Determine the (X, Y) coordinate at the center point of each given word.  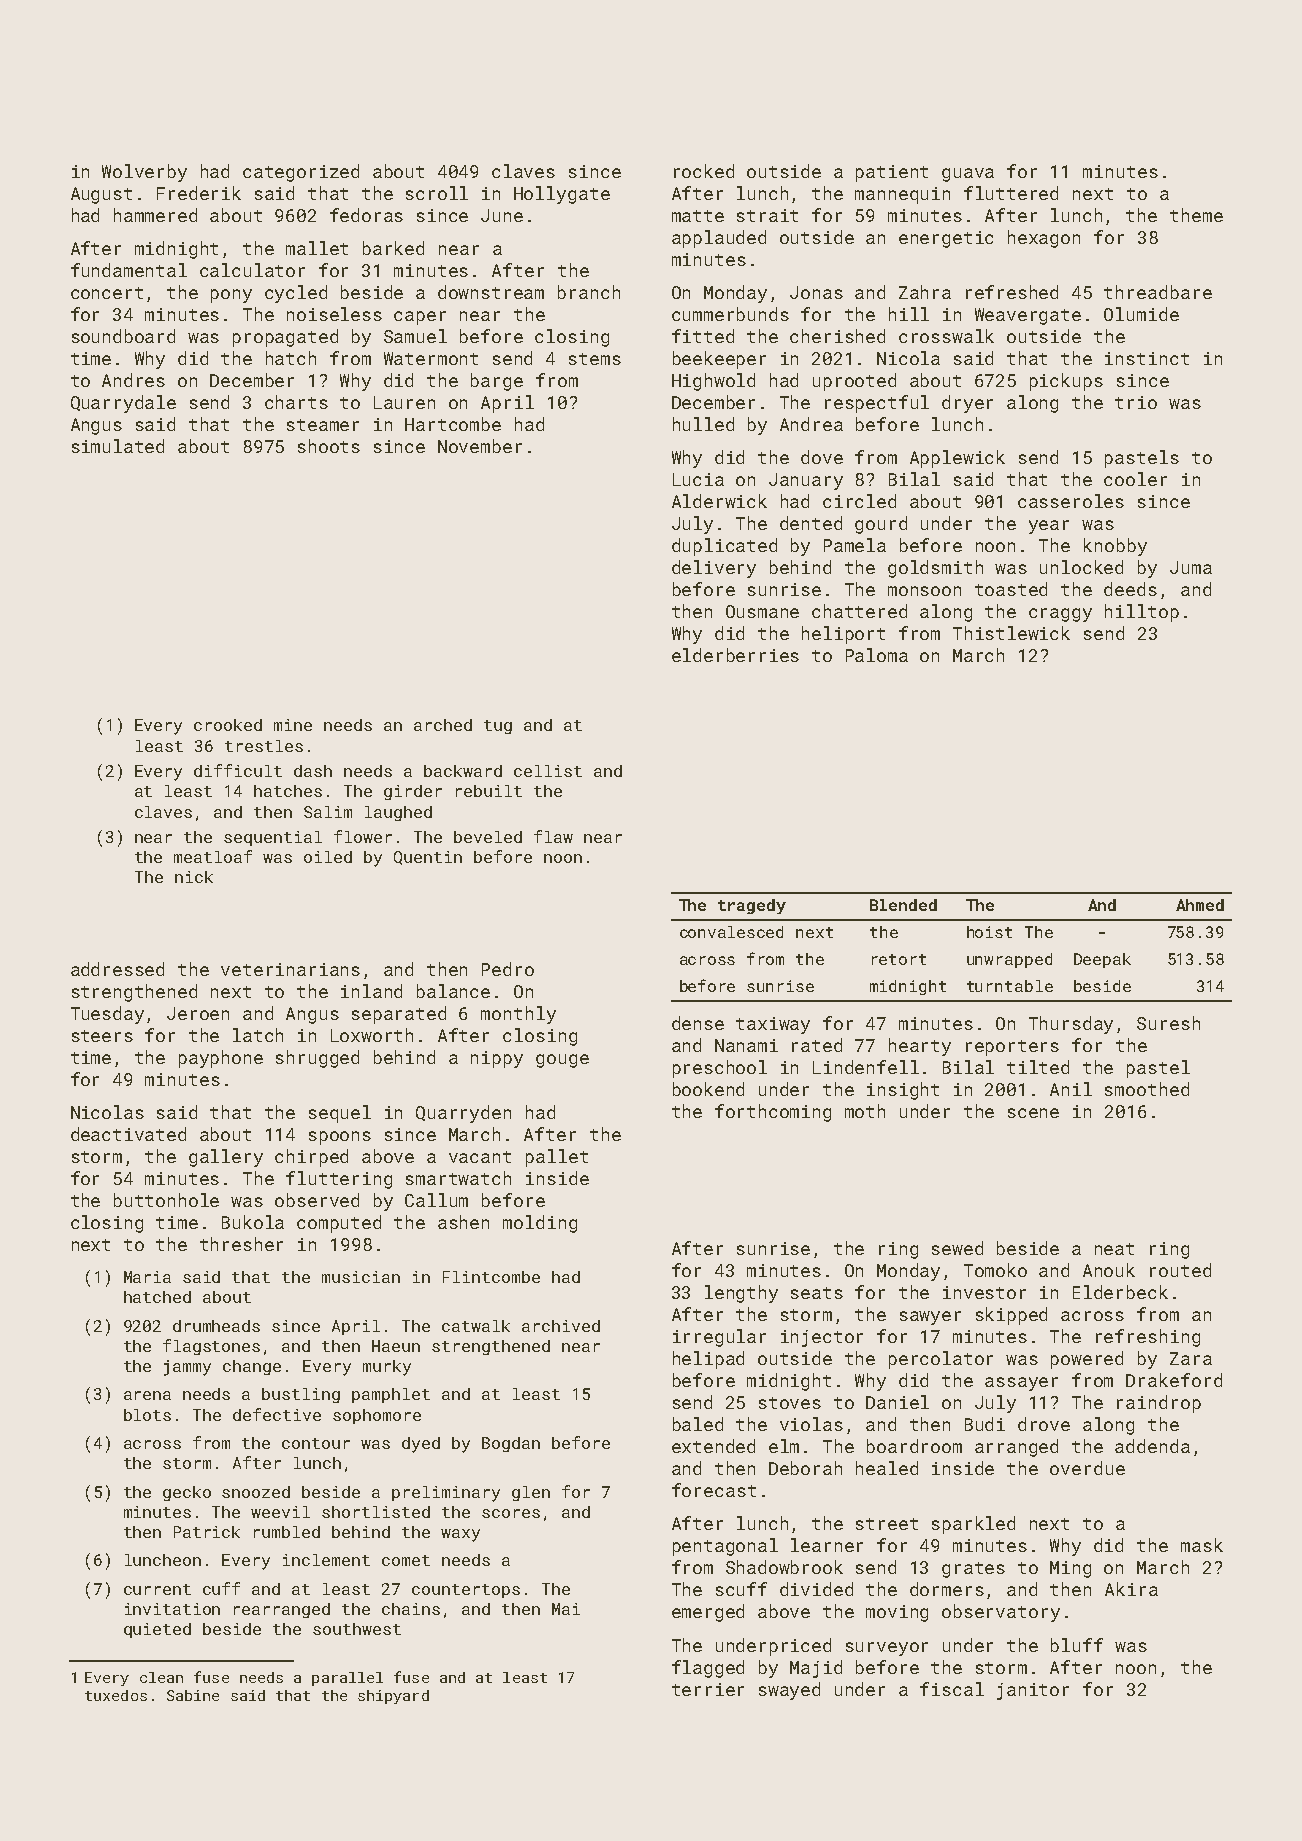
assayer (1021, 1384)
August (101, 195)
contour (316, 1443)
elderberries (735, 655)
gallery (226, 1158)
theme (1196, 215)
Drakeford (1174, 1380)
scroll (437, 193)
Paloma (877, 655)
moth (865, 1111)
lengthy (741, 1294)
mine (293, 725)
